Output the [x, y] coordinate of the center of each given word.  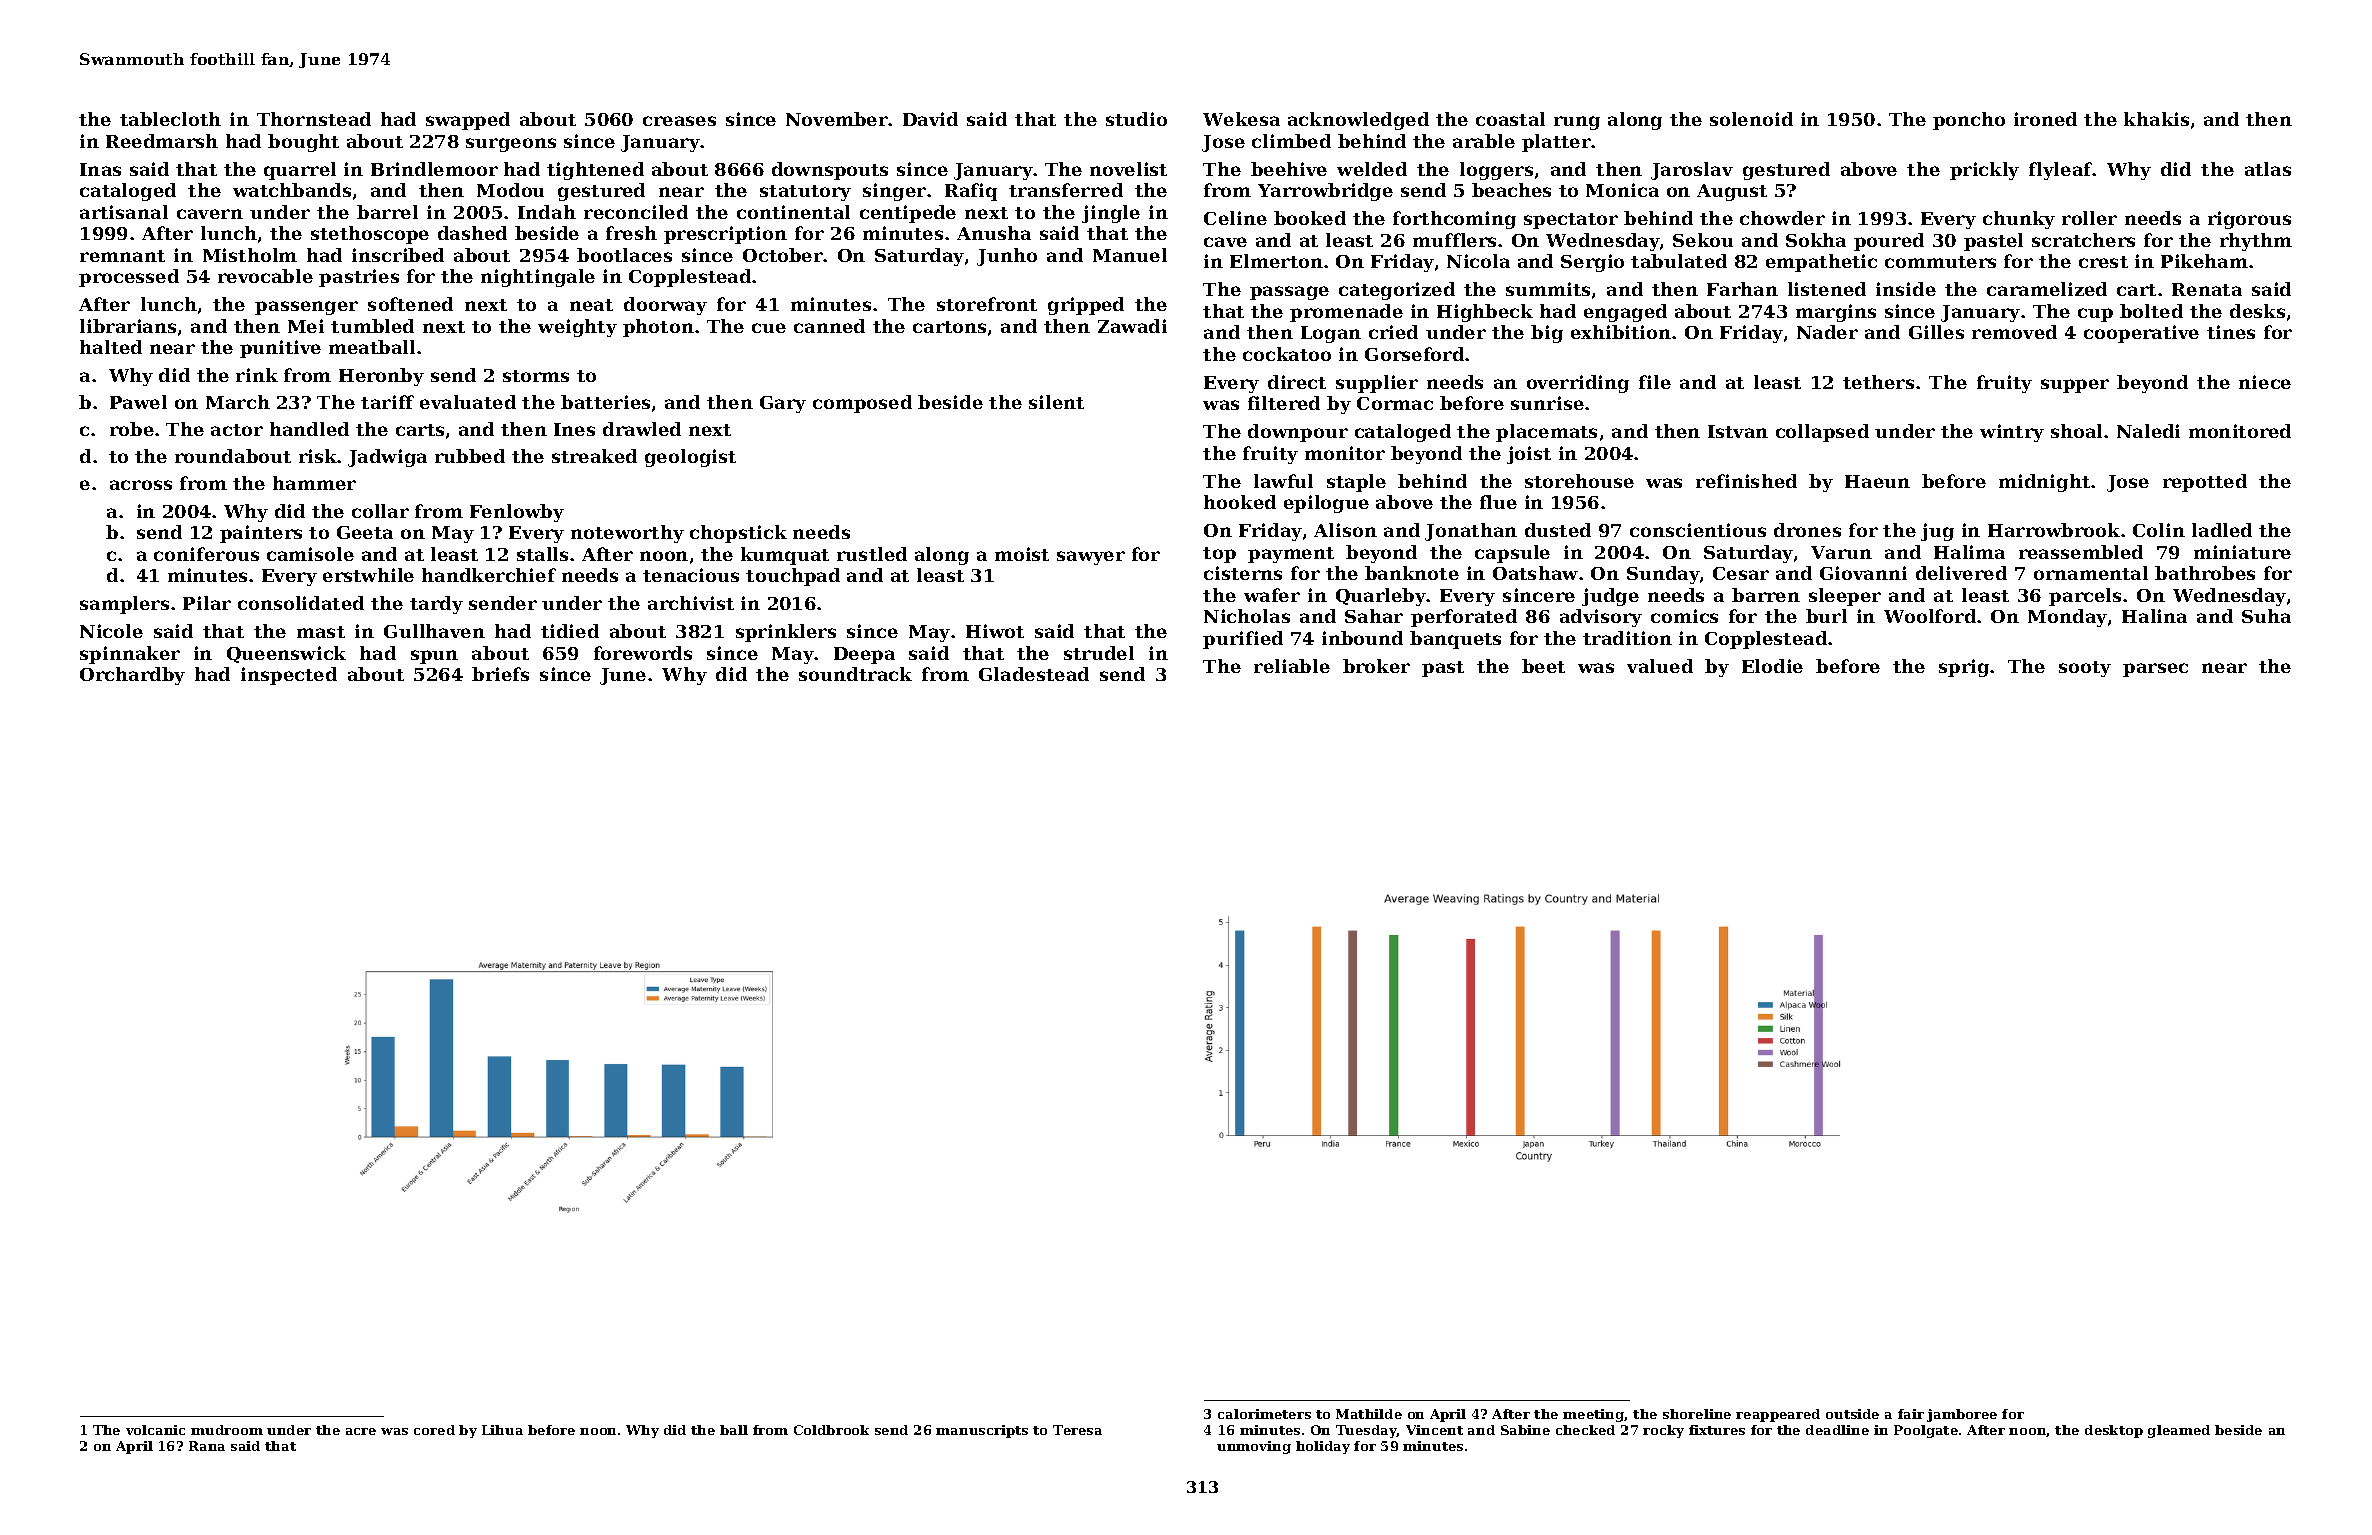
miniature [2242, 552]
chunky [2019, 220]
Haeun [1877, 481]
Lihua [502, 1430]
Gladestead [1034, 674]
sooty [2085, 669]
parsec [2155, 670]
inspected [289, 676]
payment [1291, 555]
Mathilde [1369, 1414]
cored [434, 1430]
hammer [314, 483]
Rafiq [971, 192]
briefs [500, 674]
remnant [122, 256]
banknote [1412, 573]
